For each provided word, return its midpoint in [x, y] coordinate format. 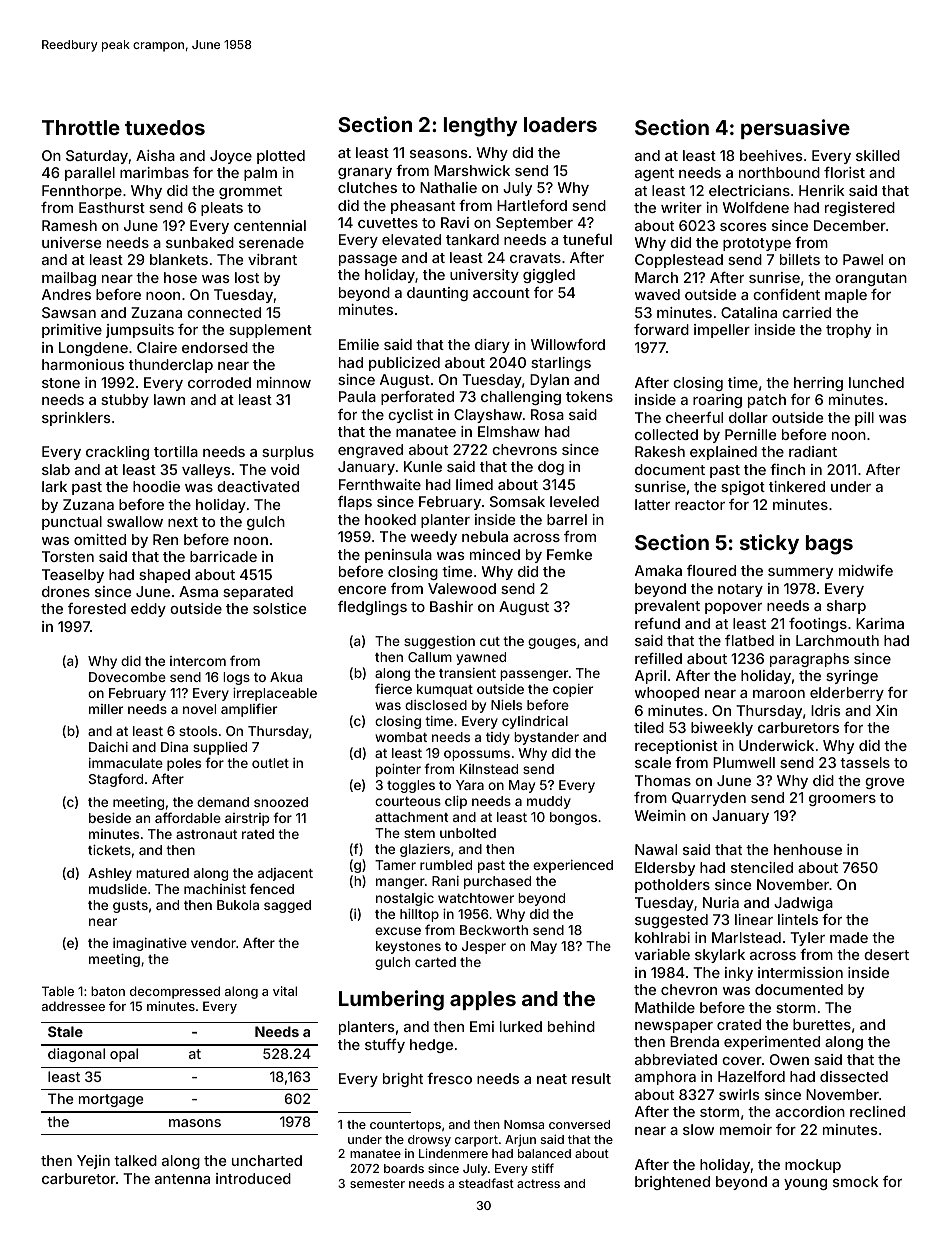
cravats [535, 258]
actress [538, 1183]
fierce [393, 688]
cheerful [694, 417]
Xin [886, 710]
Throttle [81, 127]
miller [106, 709]
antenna [182, 1179]
